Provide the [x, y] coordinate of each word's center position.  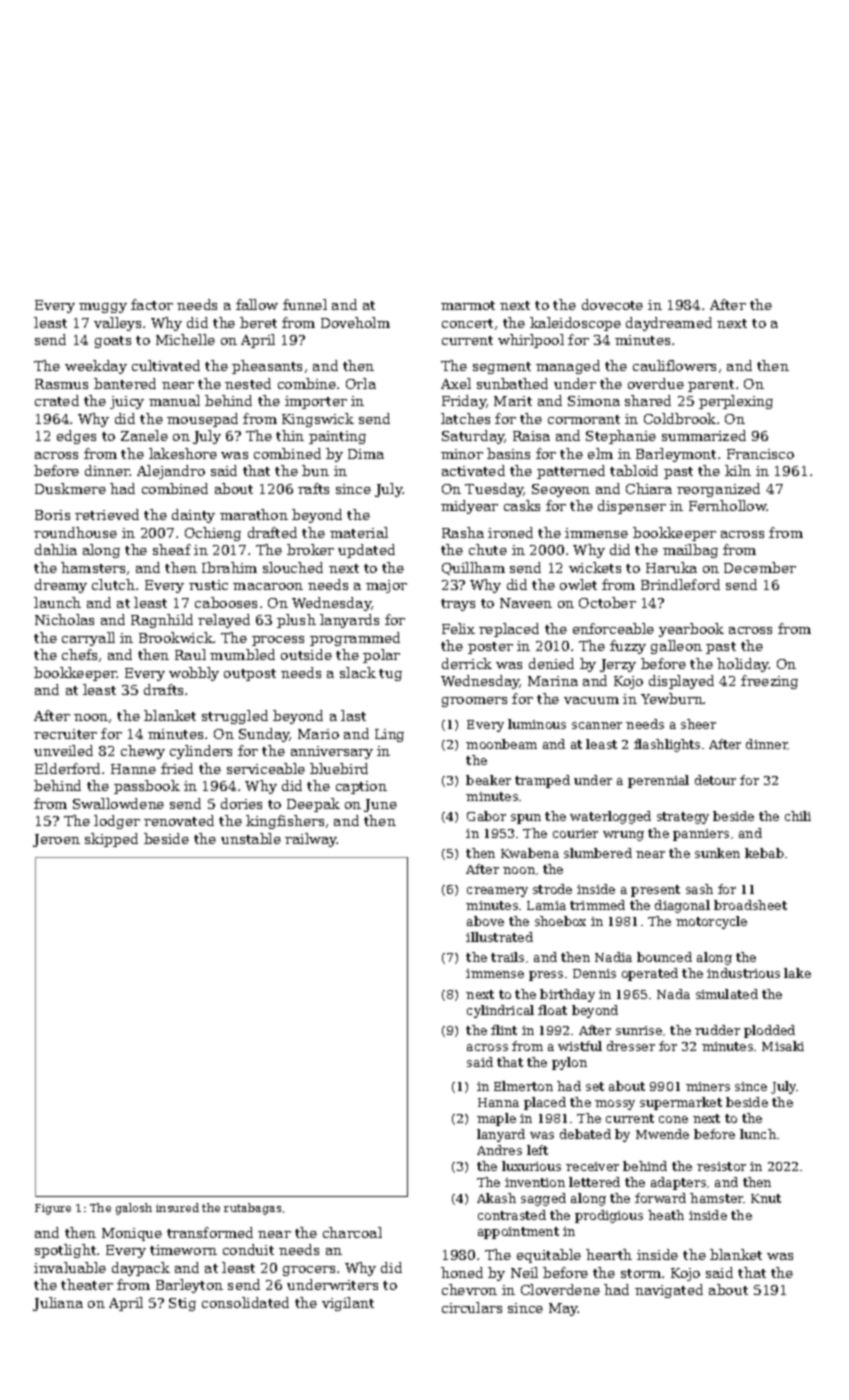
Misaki [783, 1046]
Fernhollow [728, 505]
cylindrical [500, 1011]
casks [522, 505]
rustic [208, 585]
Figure [53, 1209]
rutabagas [252, 1209]
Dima [366, 454]
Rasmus [61, 384]
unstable [251, 838]
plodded [769, 1031]
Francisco [760, 454]
